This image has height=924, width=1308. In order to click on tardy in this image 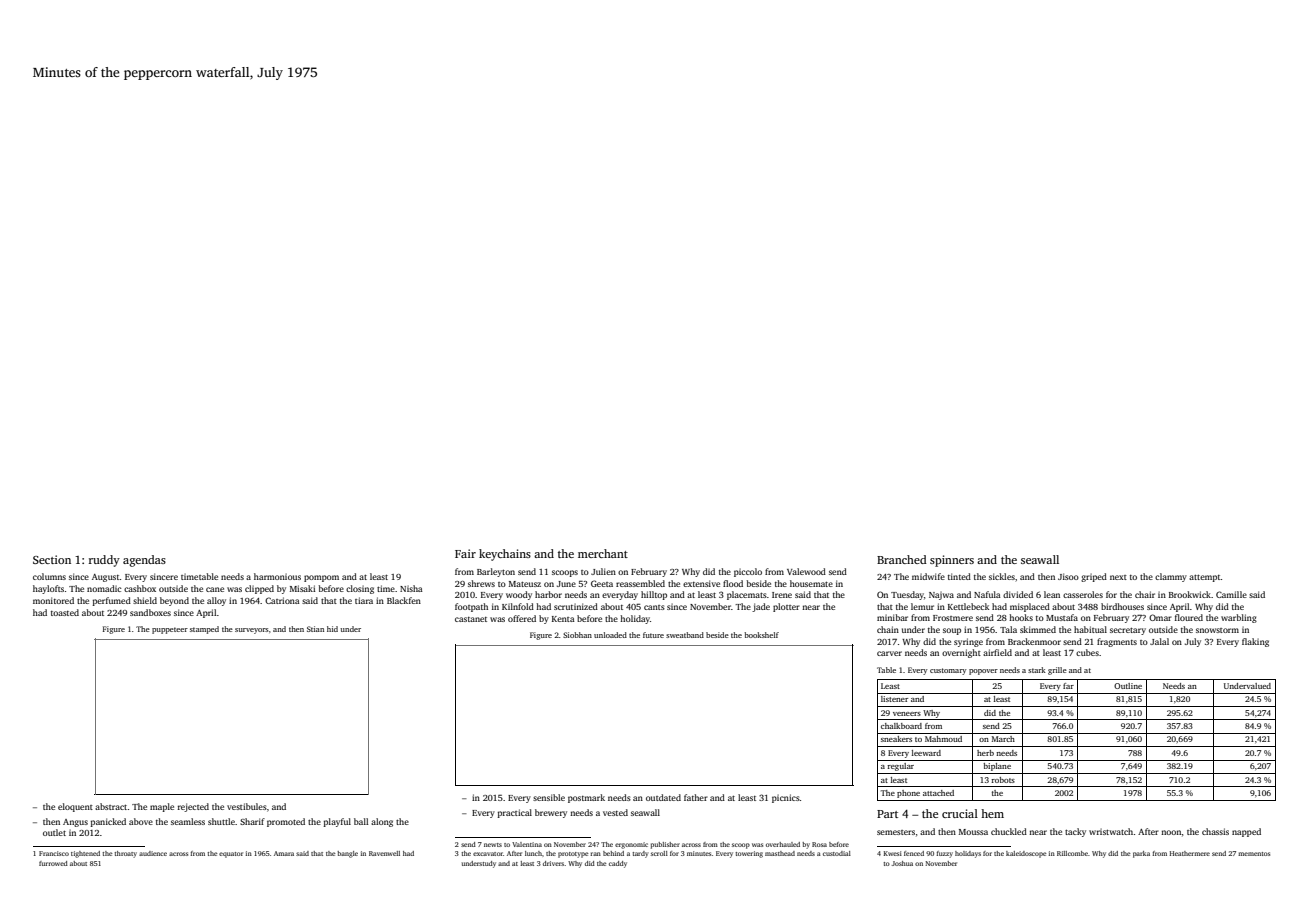, I will do `click(641, 854)`.
